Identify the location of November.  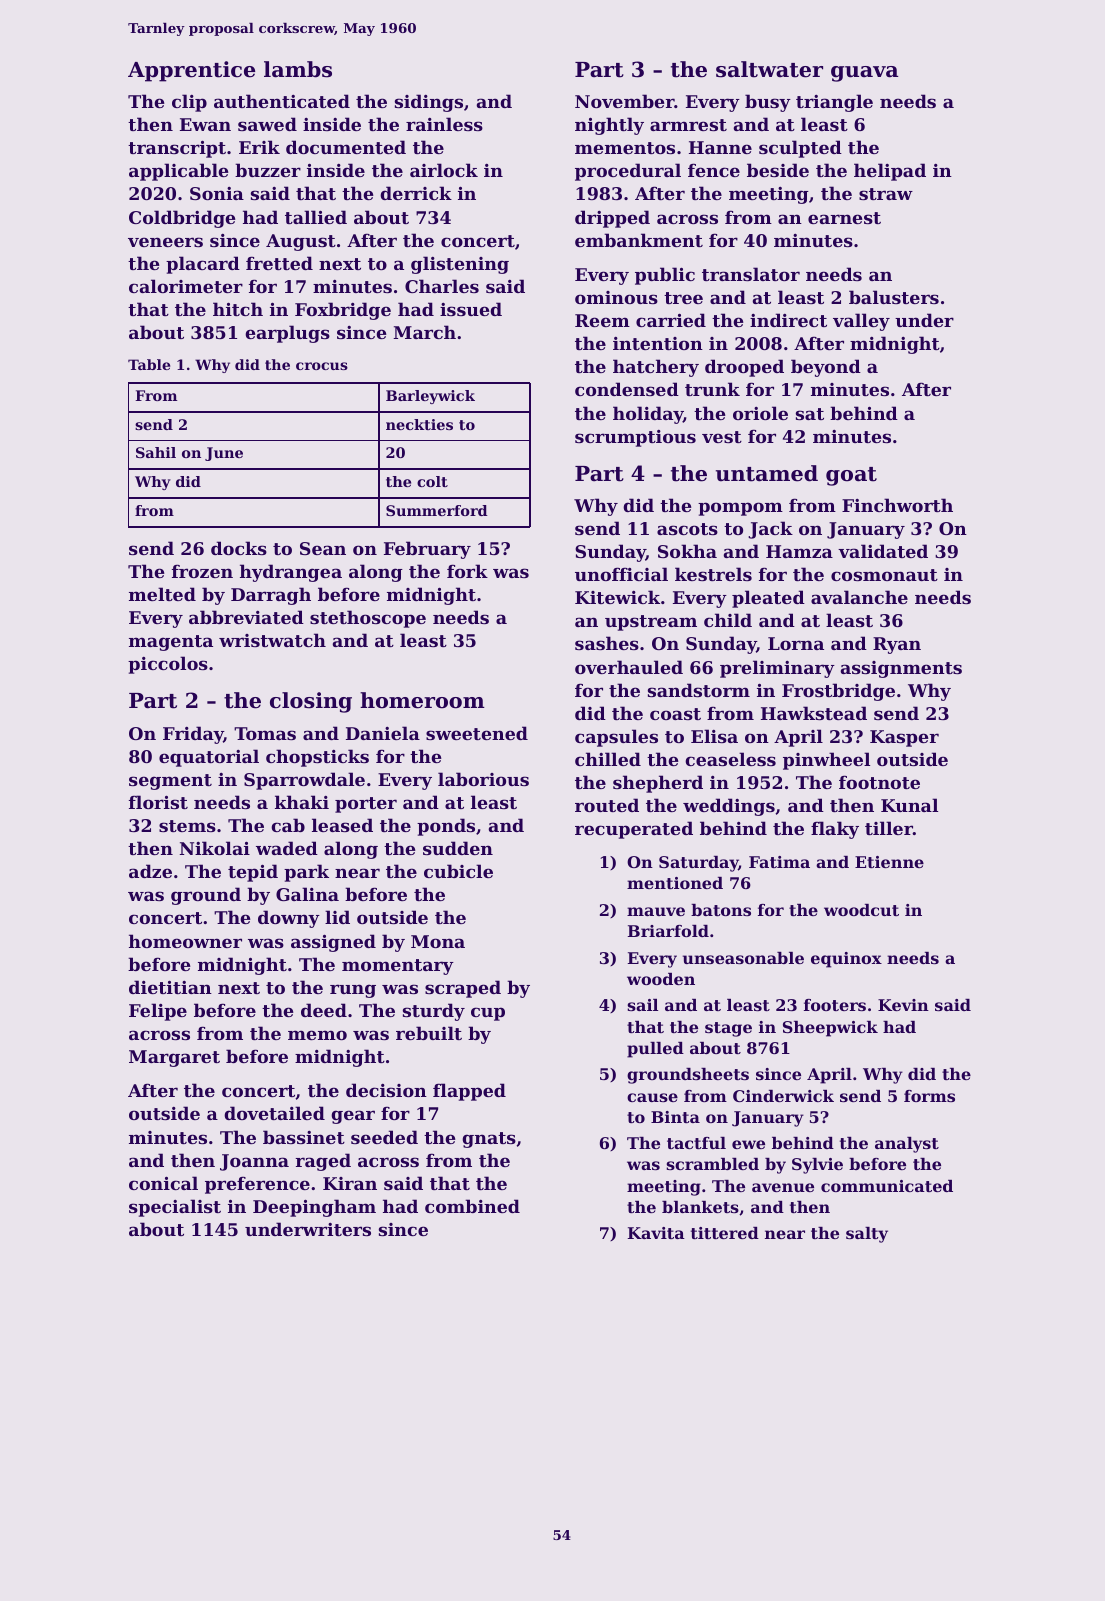
(625, 101).
